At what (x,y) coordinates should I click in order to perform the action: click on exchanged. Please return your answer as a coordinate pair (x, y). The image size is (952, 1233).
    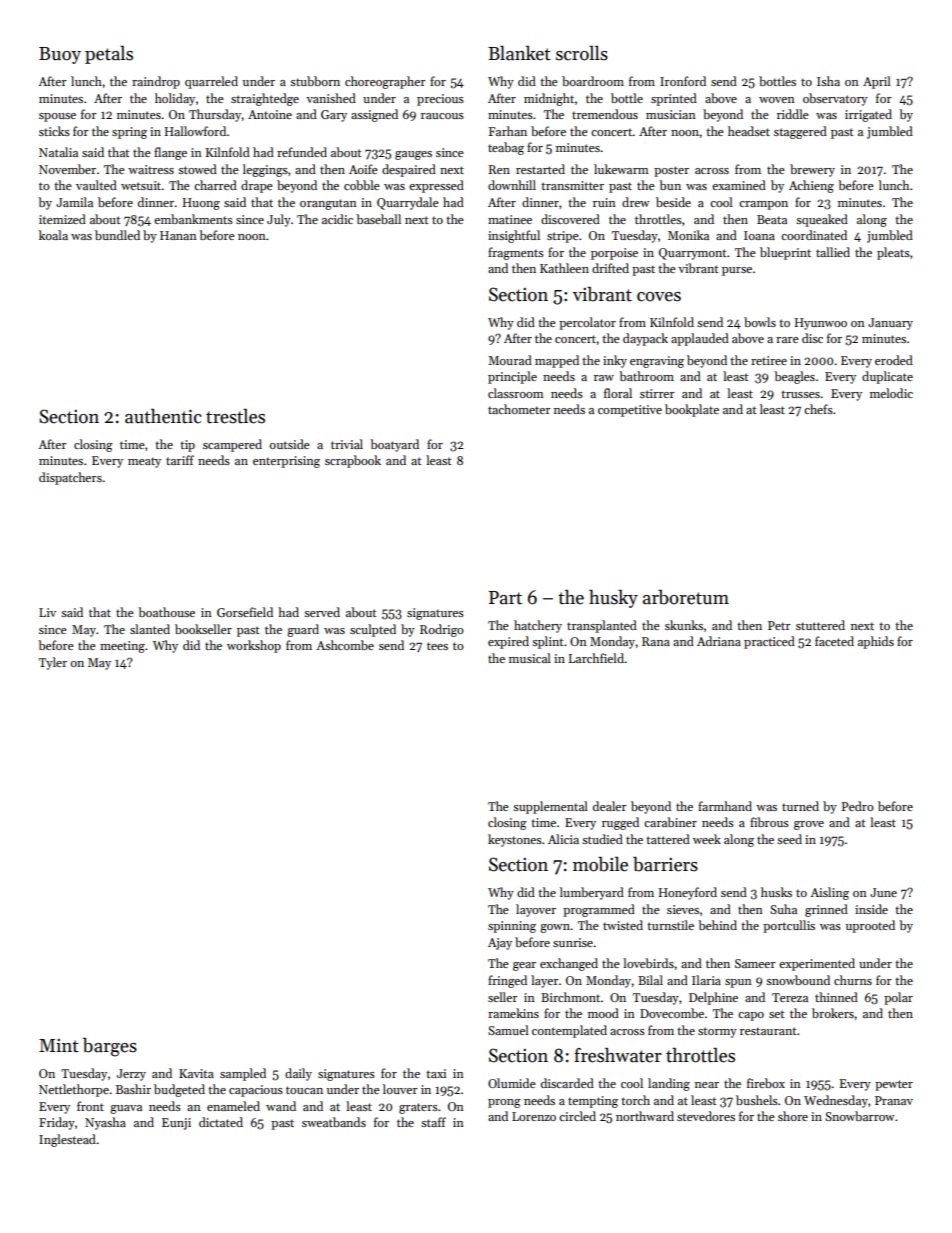
    Looking at the image, I should click on (569, 964).
